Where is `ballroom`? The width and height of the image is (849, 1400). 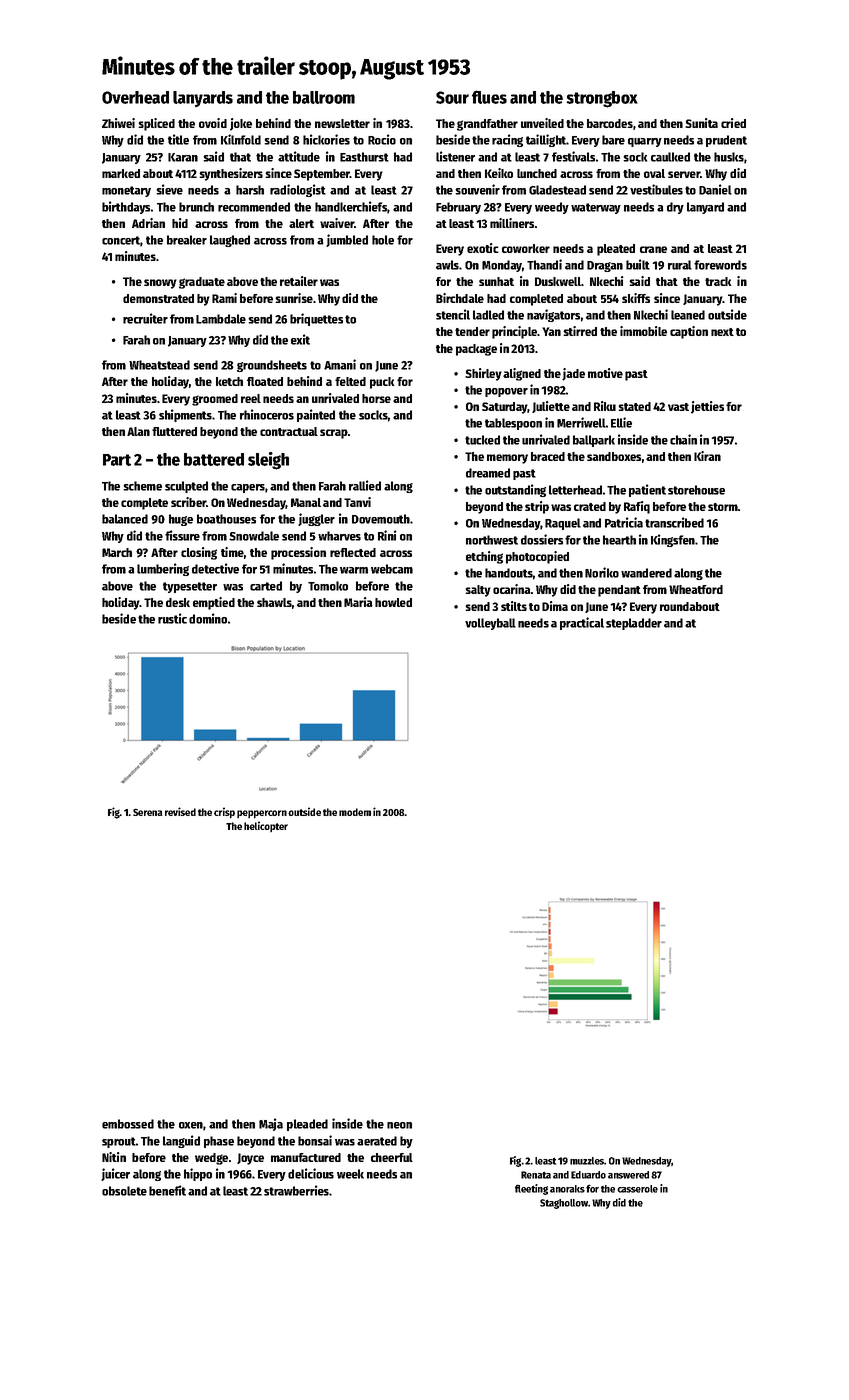
ballroom is located at coordinates (324, 97).
